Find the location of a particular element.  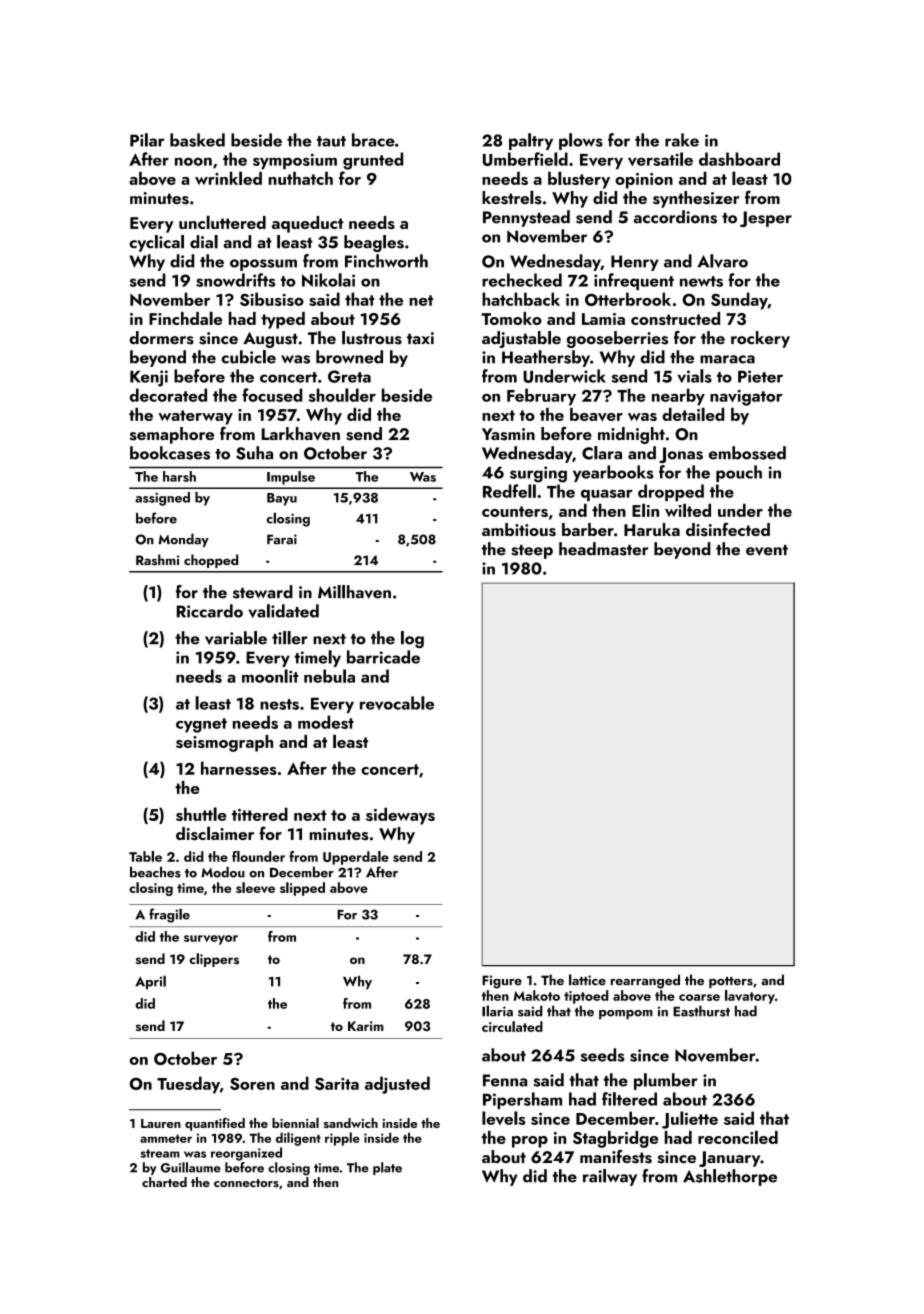

biennial is located at coordinates (295, 1122).
